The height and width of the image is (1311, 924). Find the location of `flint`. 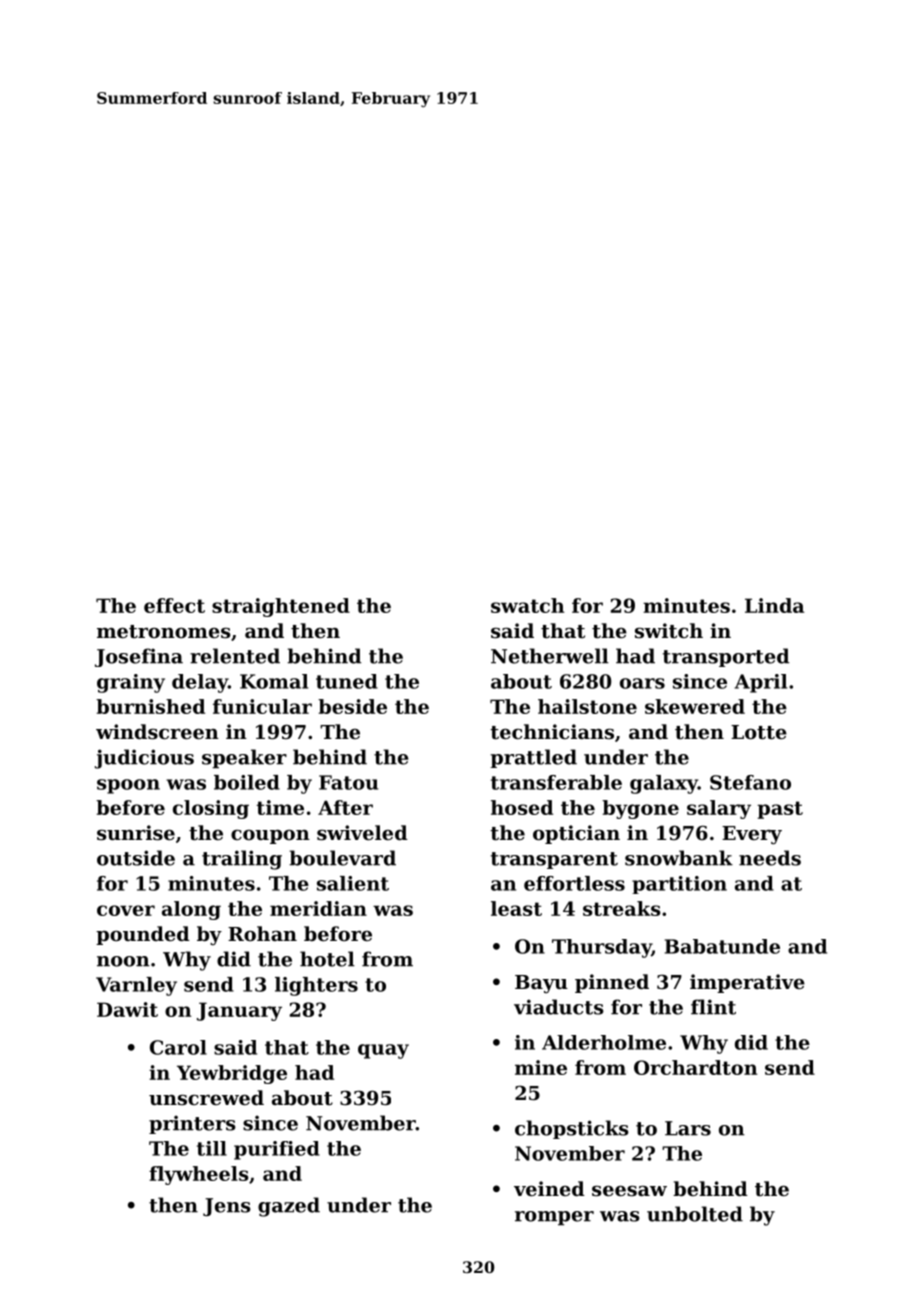

flint is located at coordinates (713, 1007).
